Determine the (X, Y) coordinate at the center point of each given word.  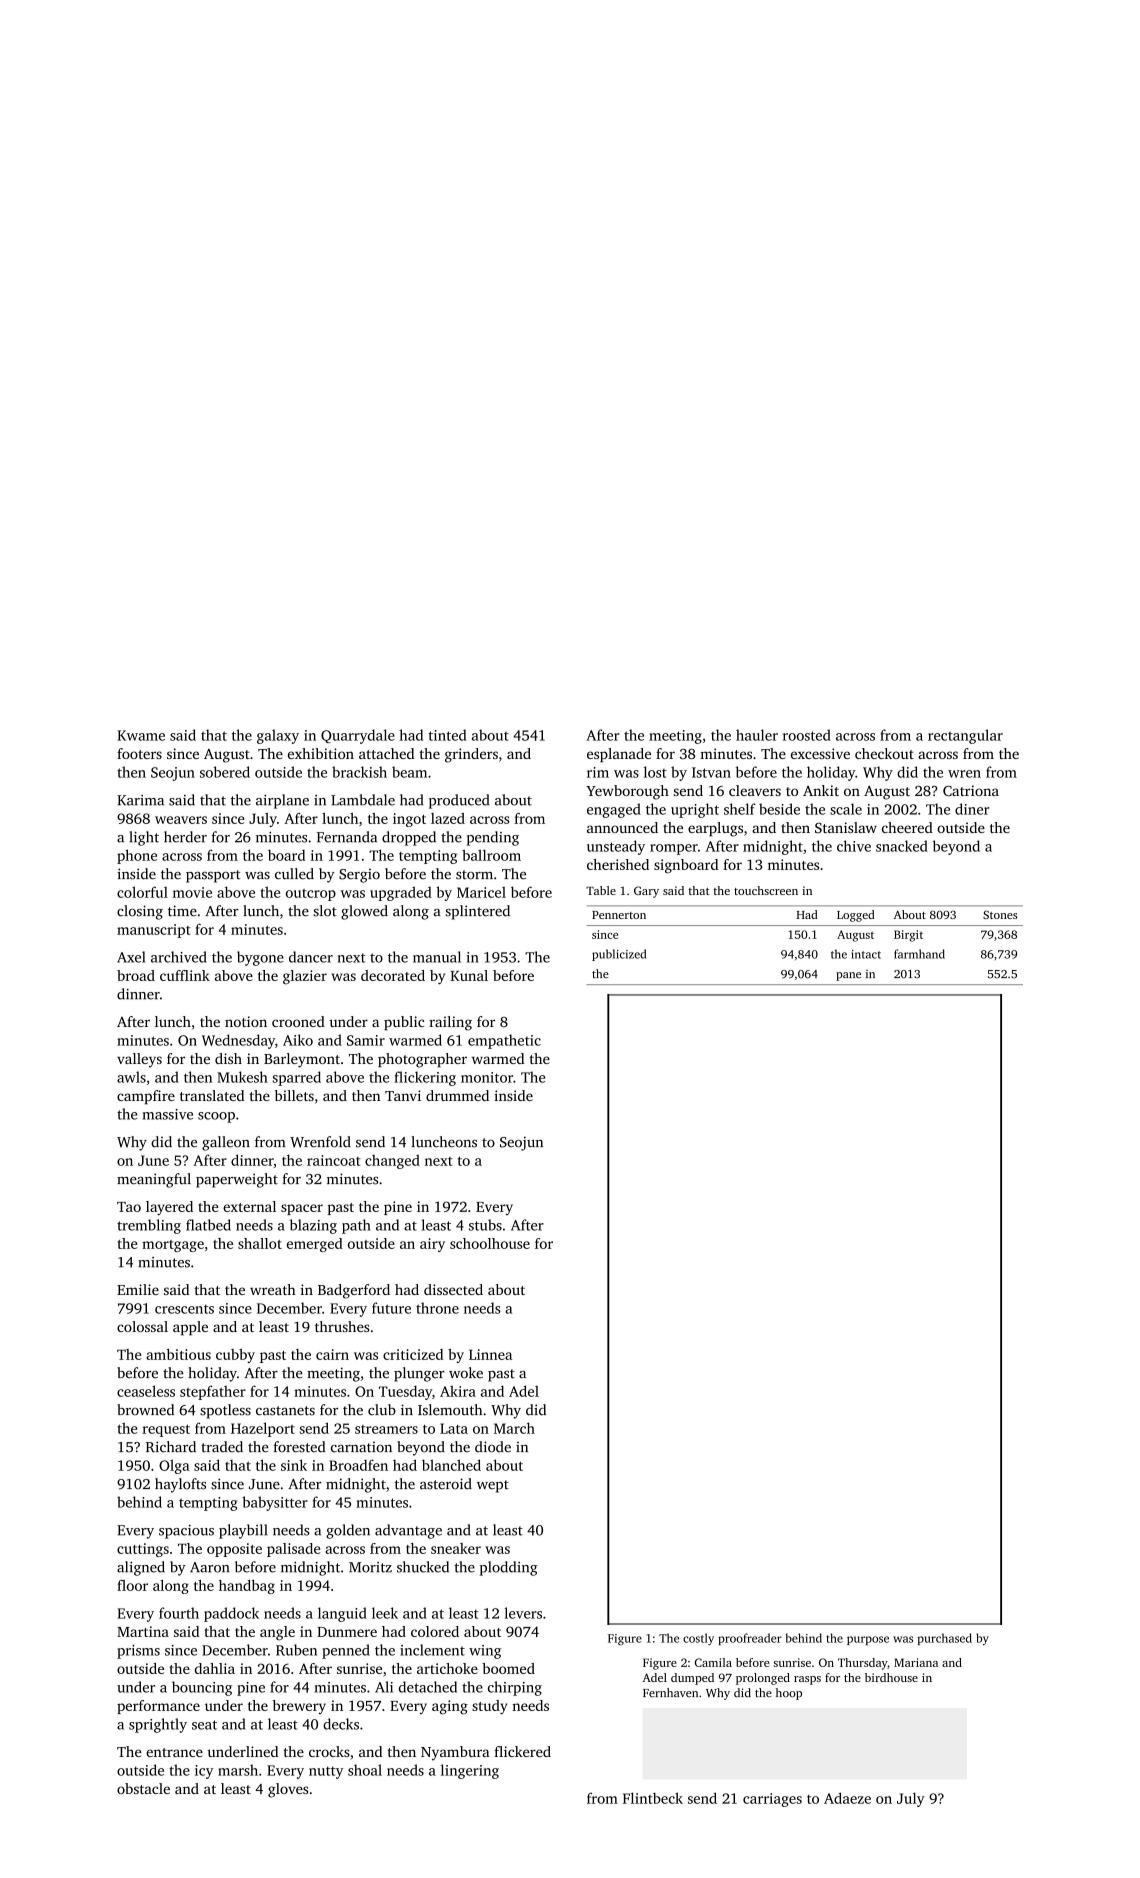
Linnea (490, 1354)
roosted (807, 735)
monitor (487, 1077)
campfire (146, 1097)
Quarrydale (358, 736)
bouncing (202, 1688)
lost (655, 772)
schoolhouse (490, 1243)
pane (848, 976)
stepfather (213, 1392)
